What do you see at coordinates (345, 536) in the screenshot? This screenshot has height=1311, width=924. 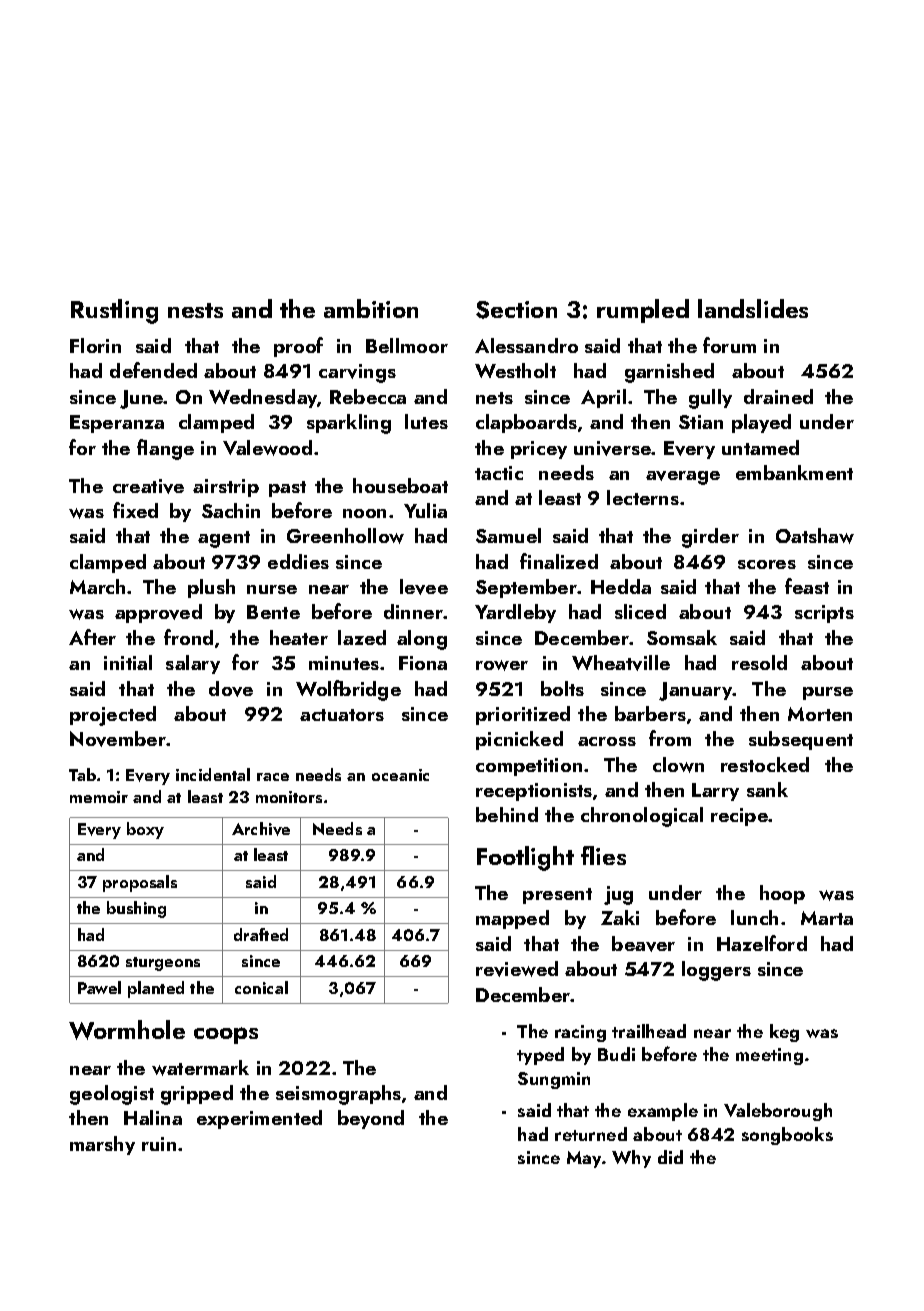 I see `Greenhollow` at bounding box center [345, 536].
